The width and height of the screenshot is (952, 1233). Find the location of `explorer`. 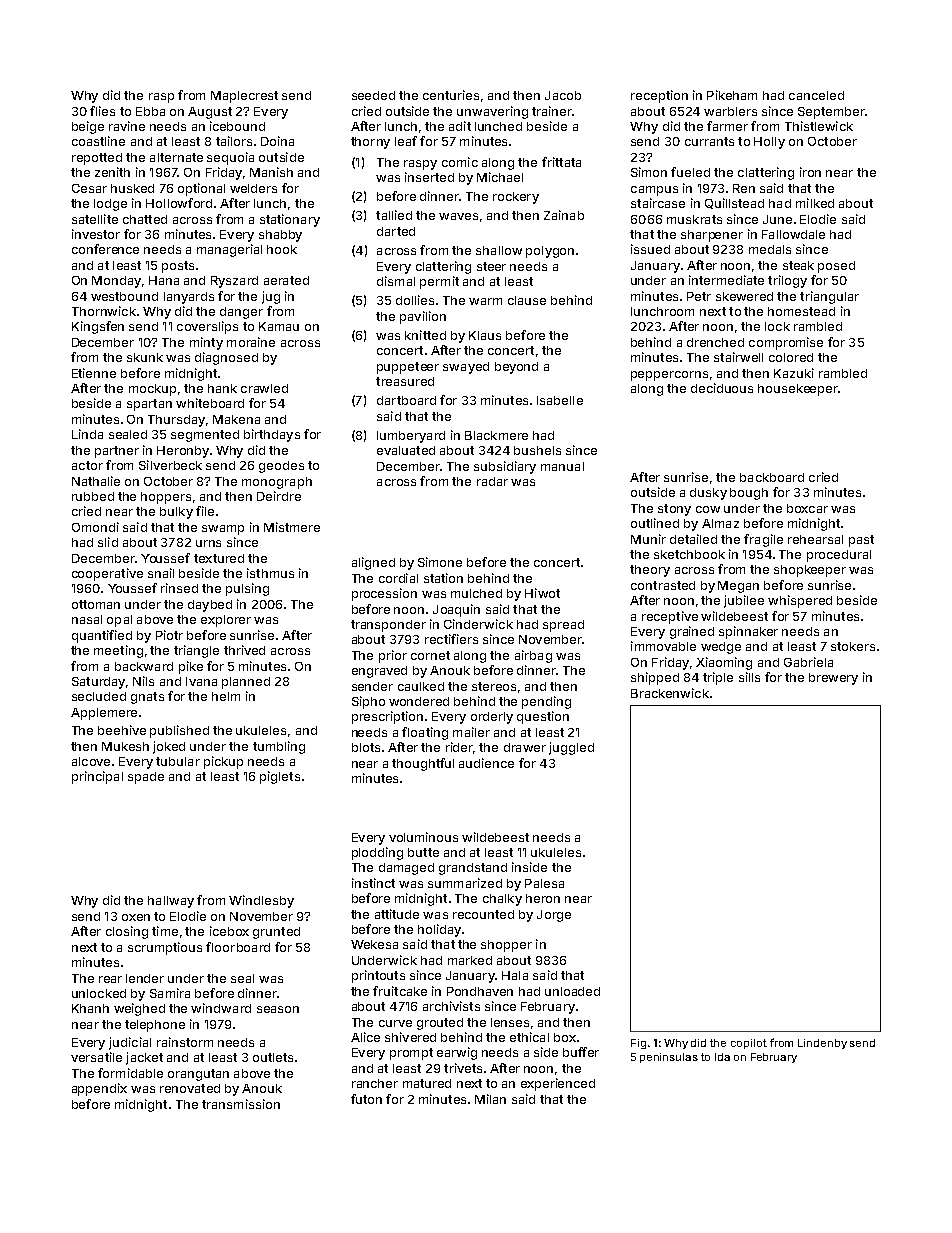

explorer is located at coordinates (226, 621).
